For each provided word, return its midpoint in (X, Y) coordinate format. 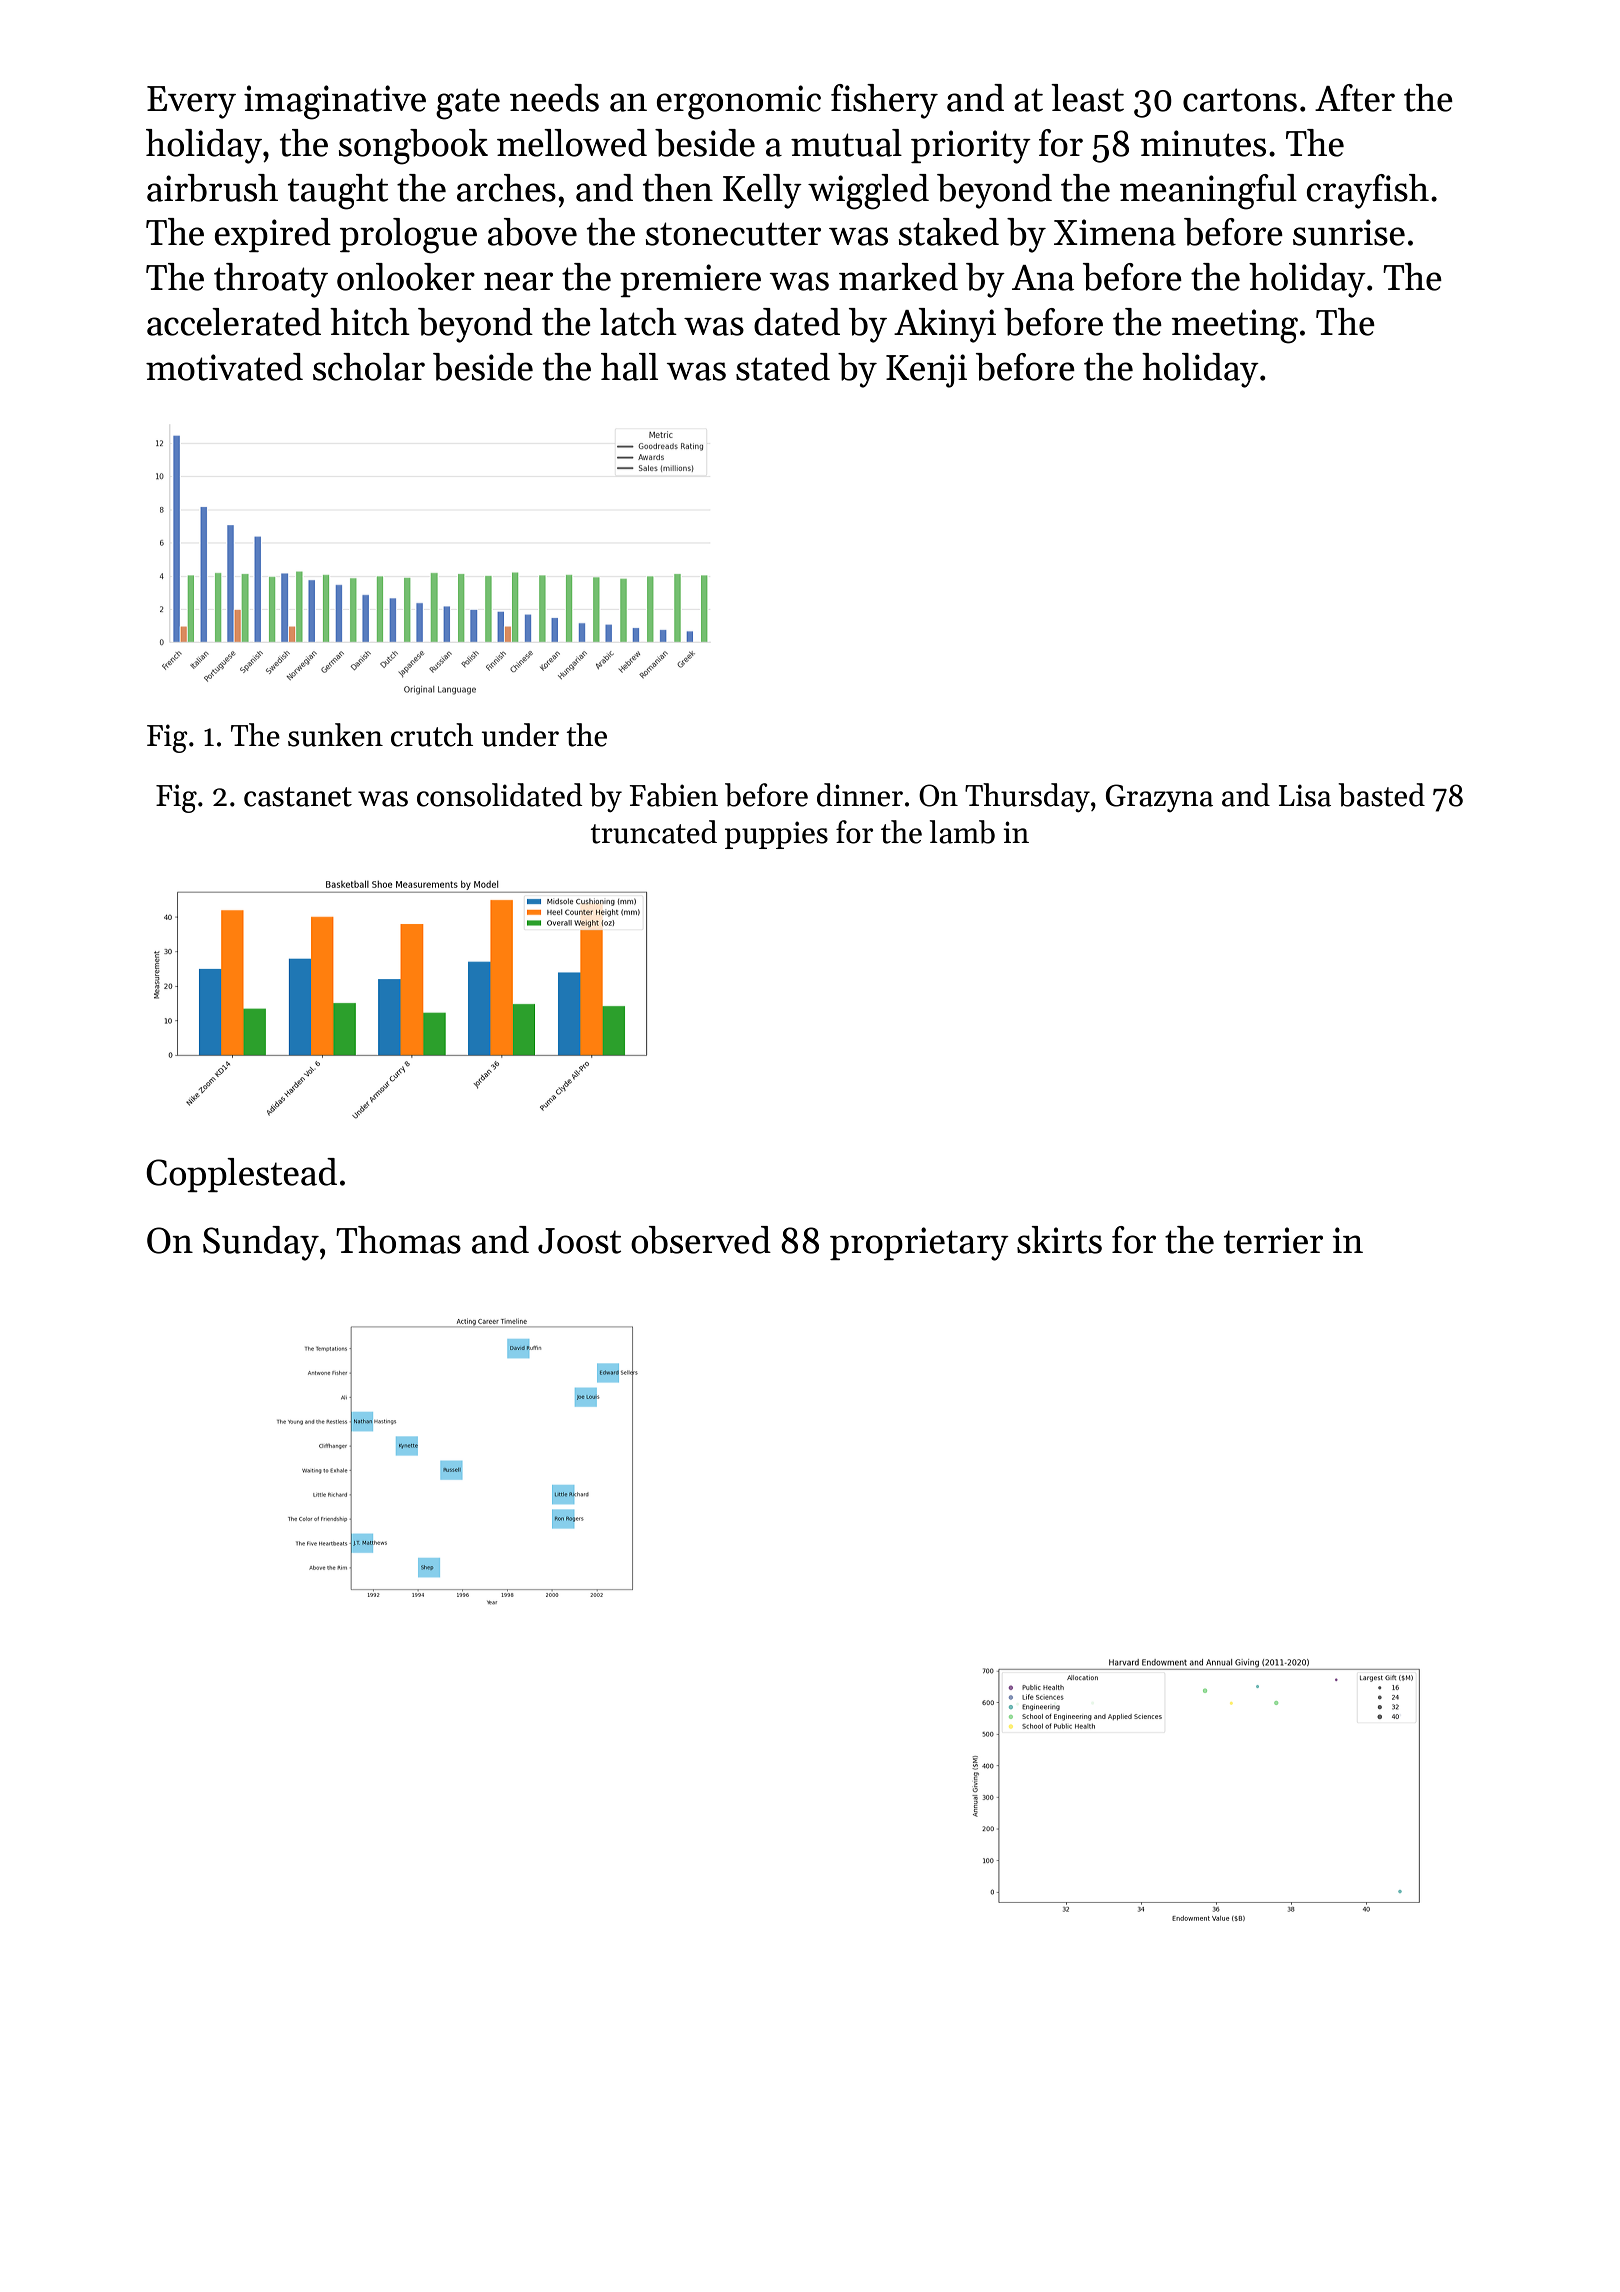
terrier (1273, 1240)
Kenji (926, 371)
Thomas (398, 1240)
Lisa (1305, 795)
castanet (298, 797)
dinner (860, 795)
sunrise (1349, 232)
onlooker (406, 277)
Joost (579, 1241)
